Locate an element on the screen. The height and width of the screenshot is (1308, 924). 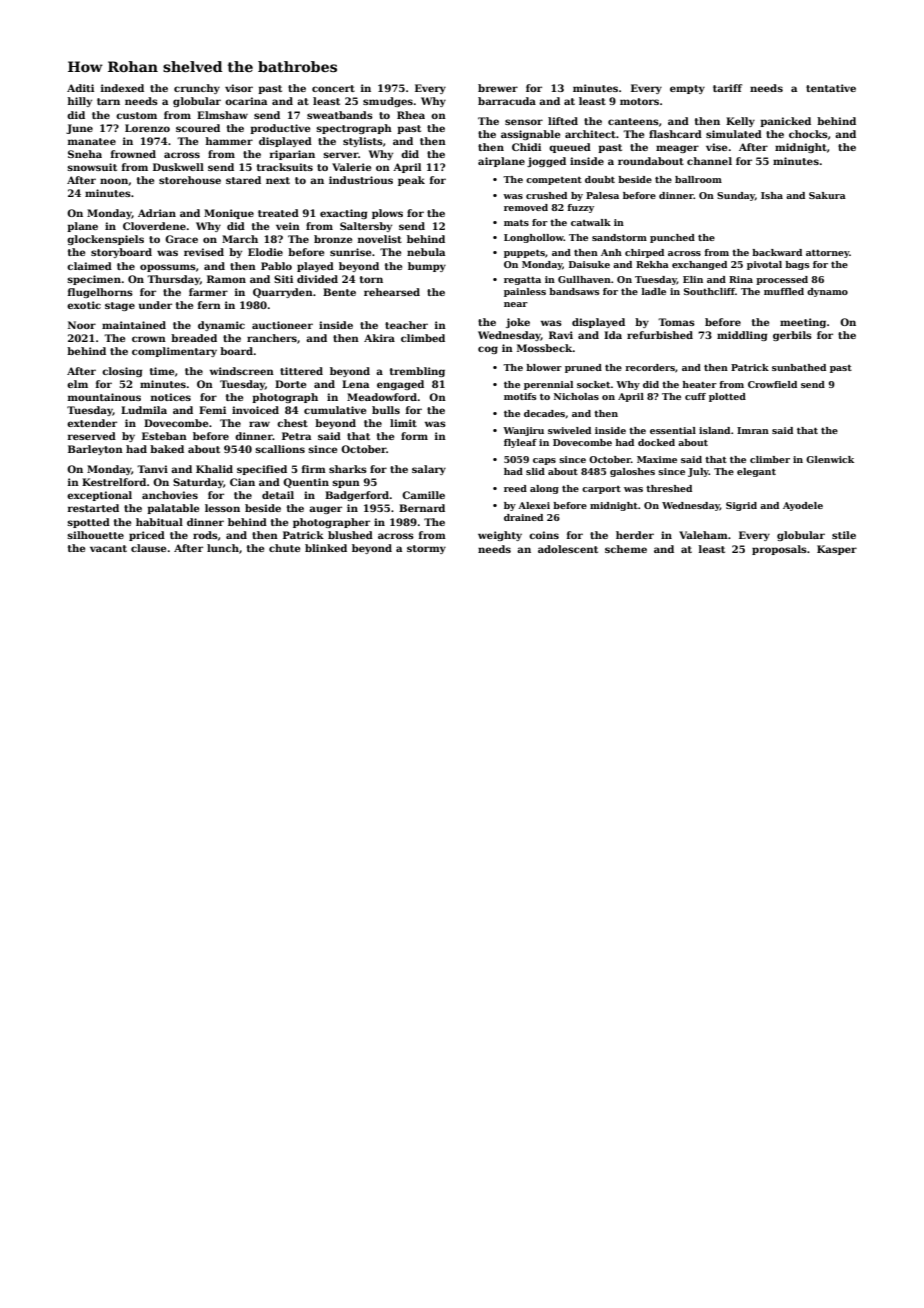
dynamo is located at coordinates (827, 292).
